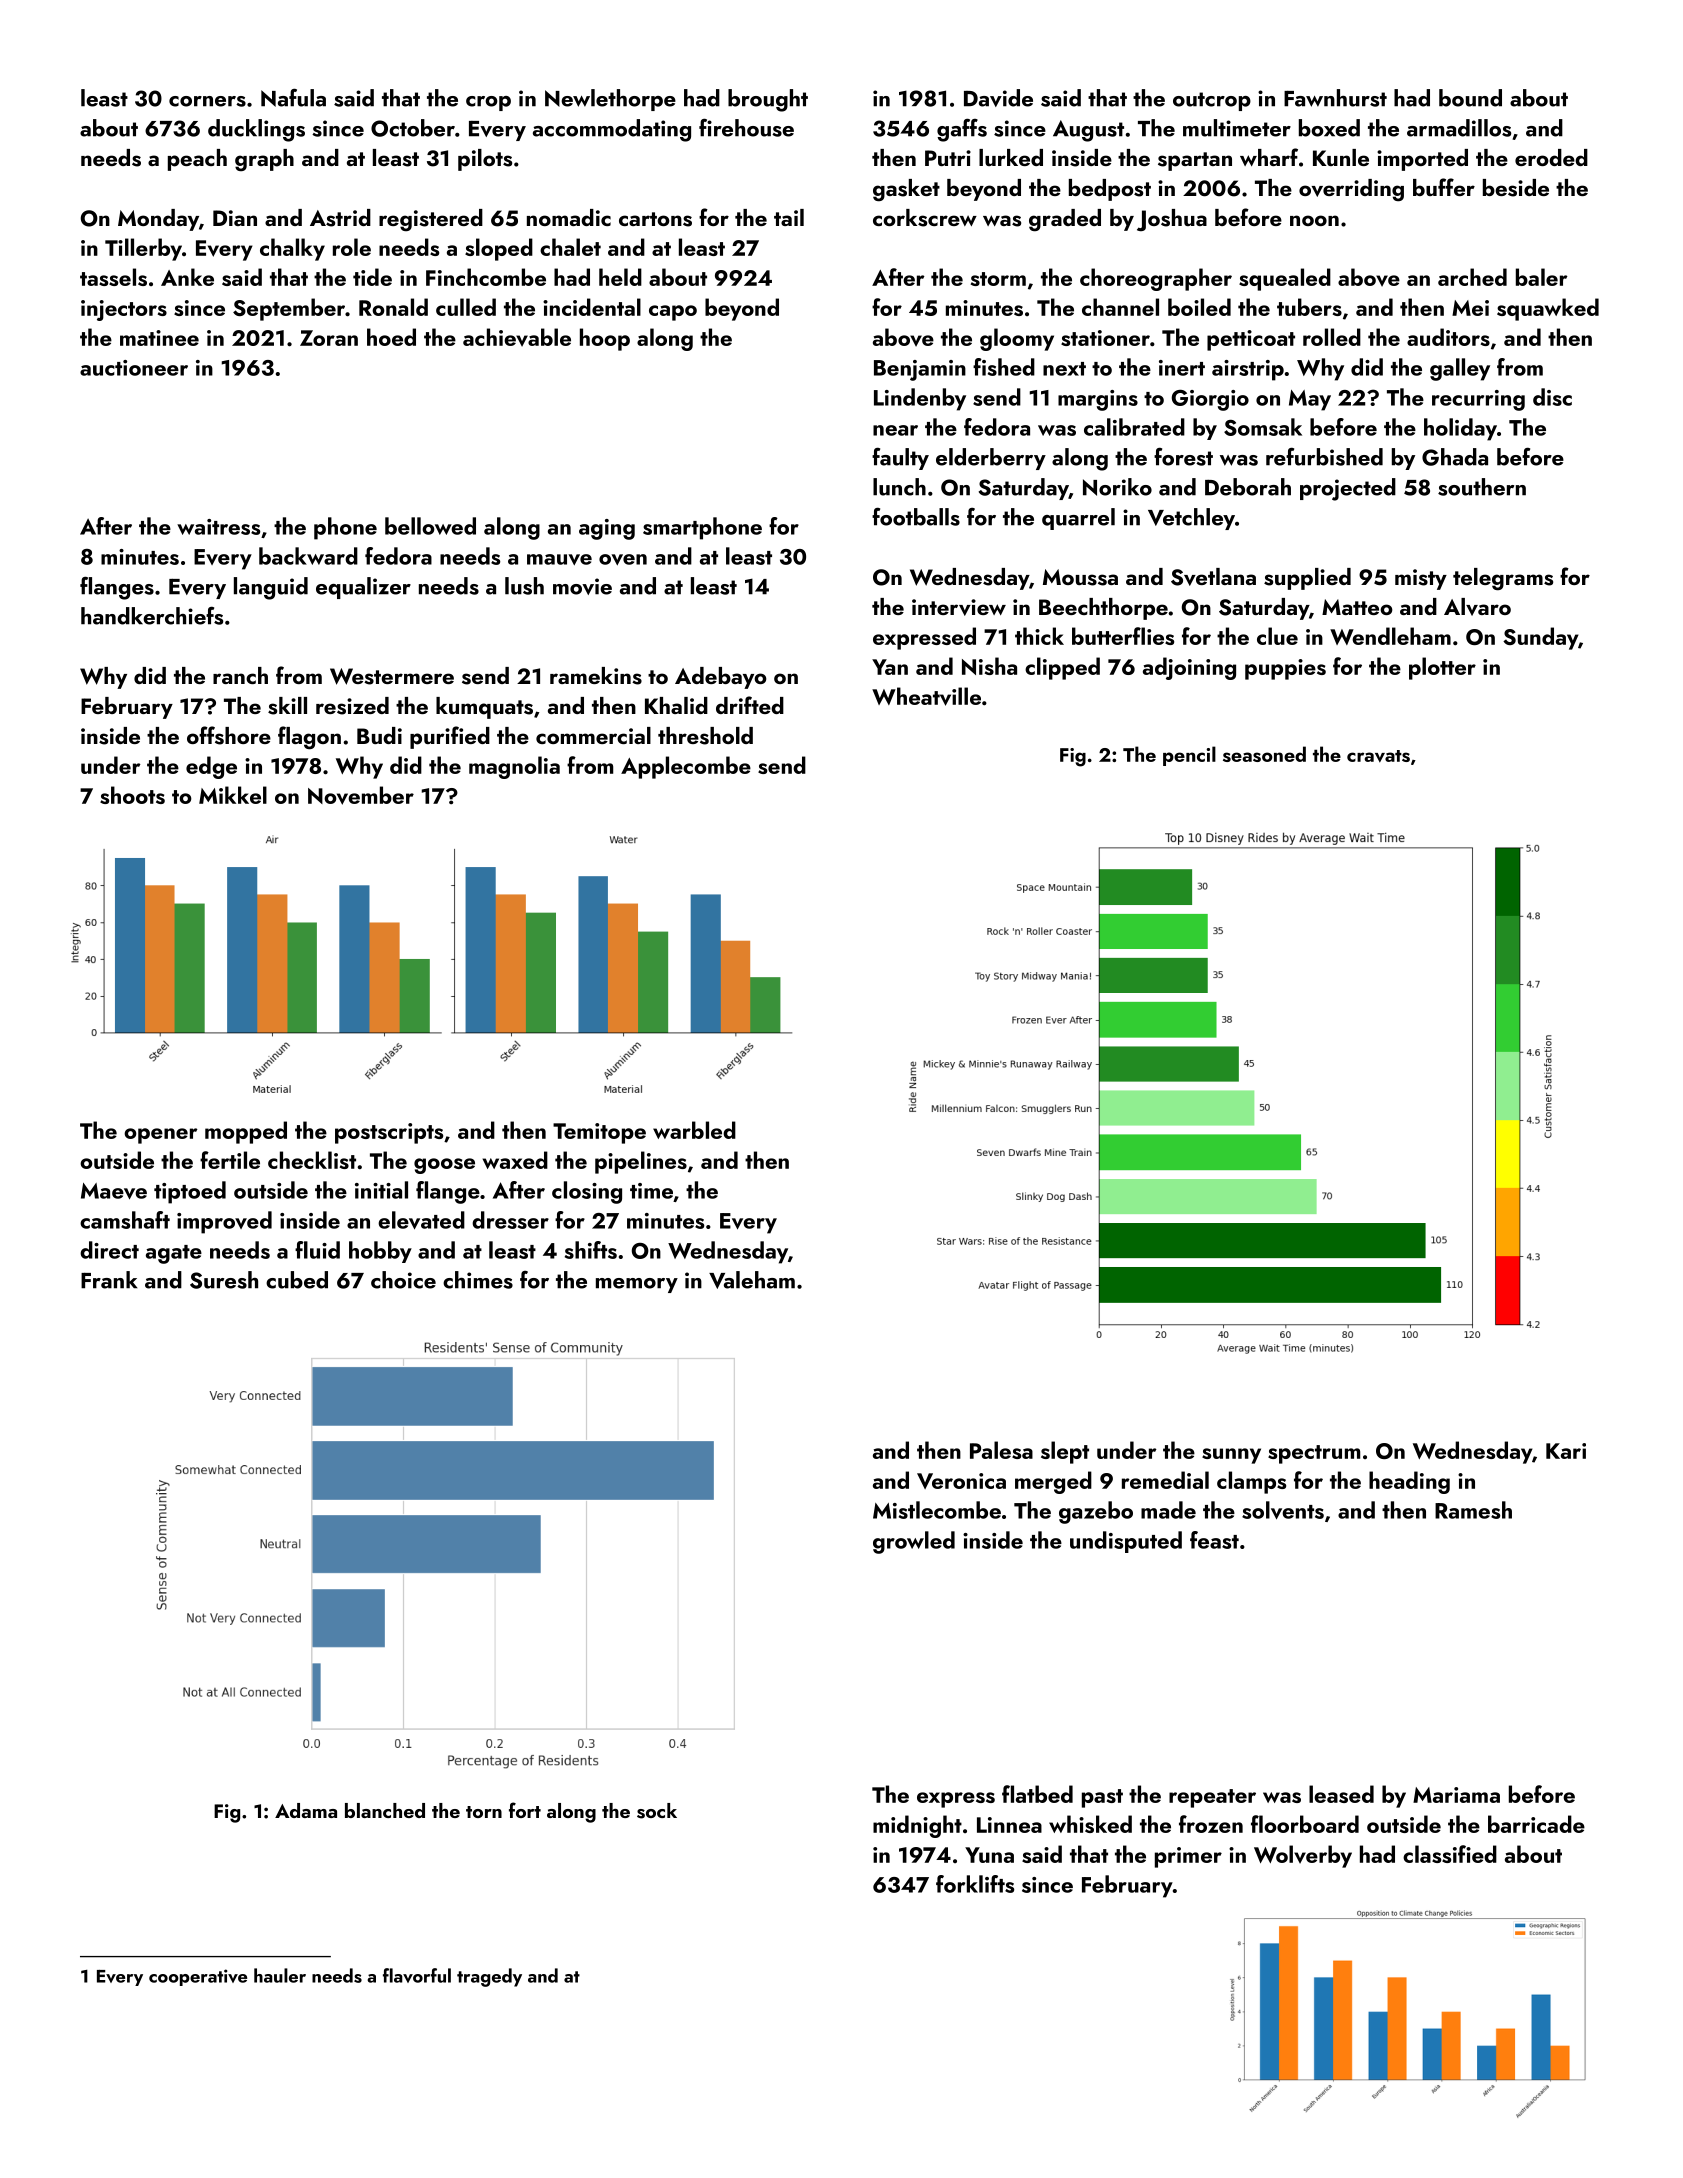 This image has width=1683, height=2178. What do you see at coordinates (925, 218) in the image?
I see `corkscrew` at bounding box center [925, 218].
